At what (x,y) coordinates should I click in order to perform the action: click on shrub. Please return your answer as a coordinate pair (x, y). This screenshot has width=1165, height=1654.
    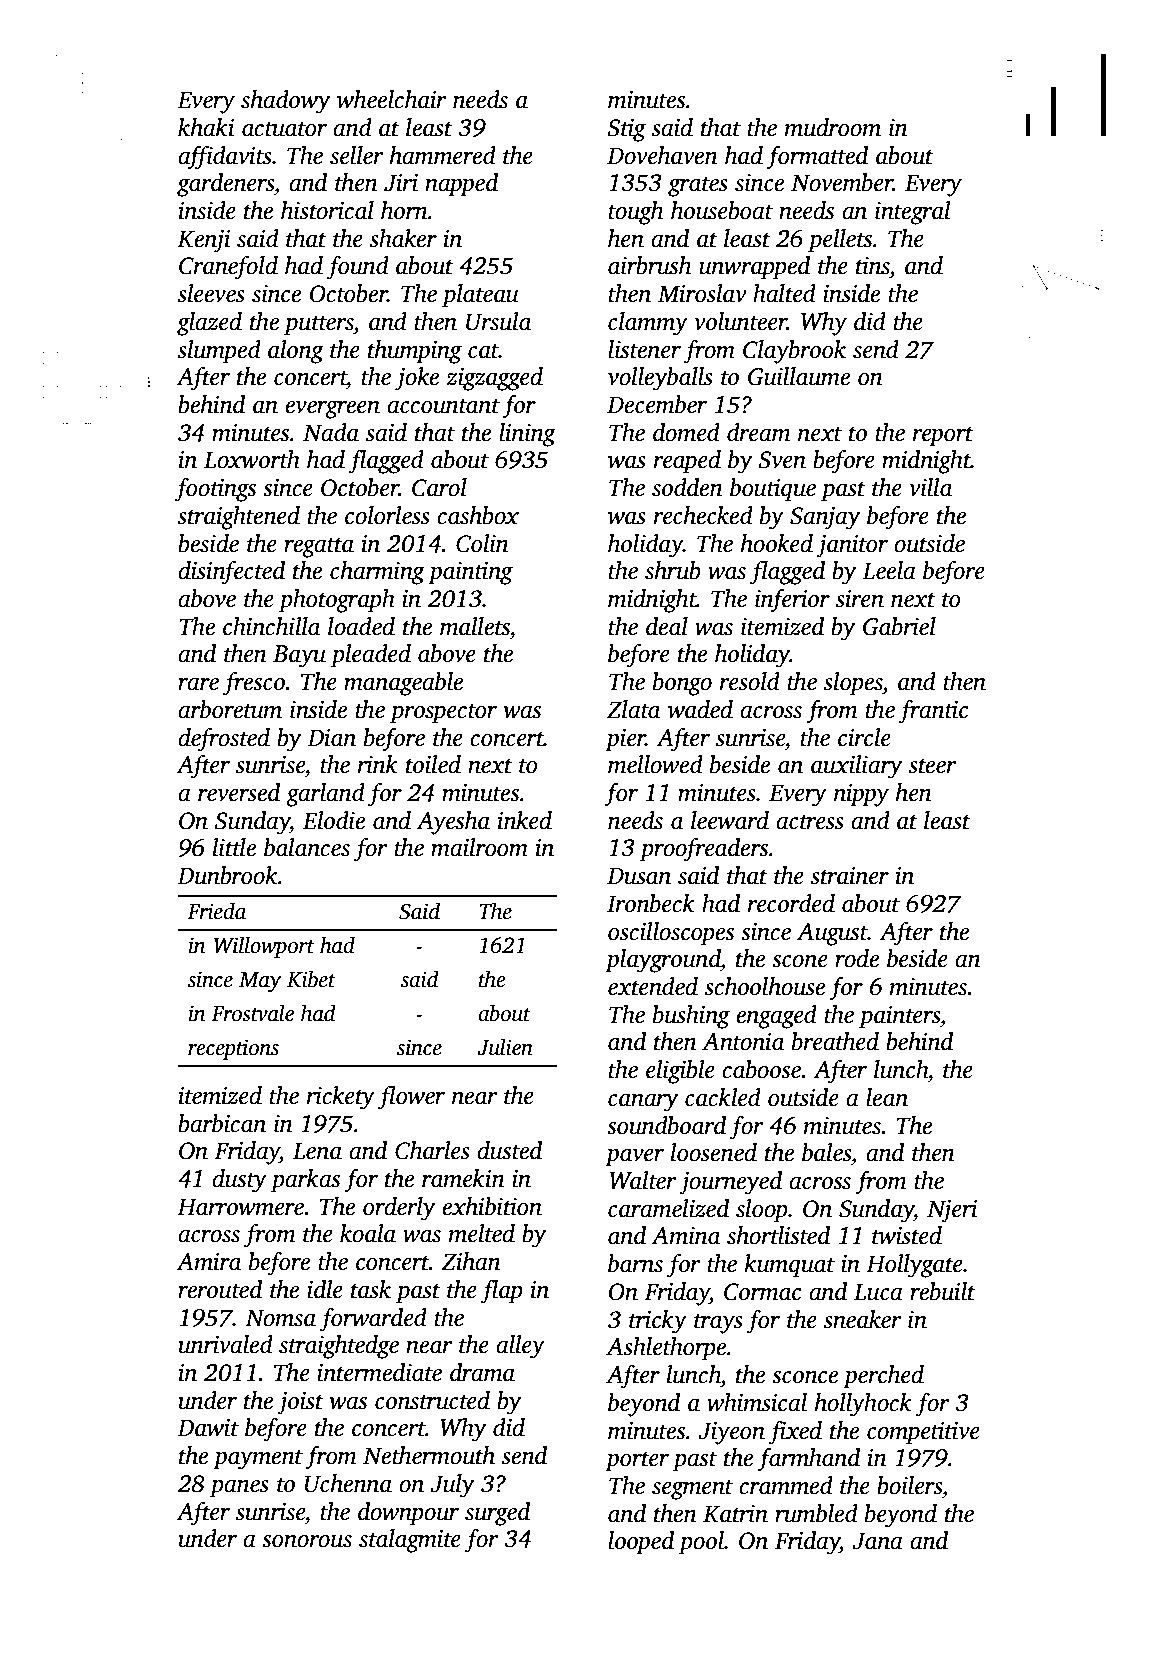
    Looking at the image, I should click on (672, 570).
